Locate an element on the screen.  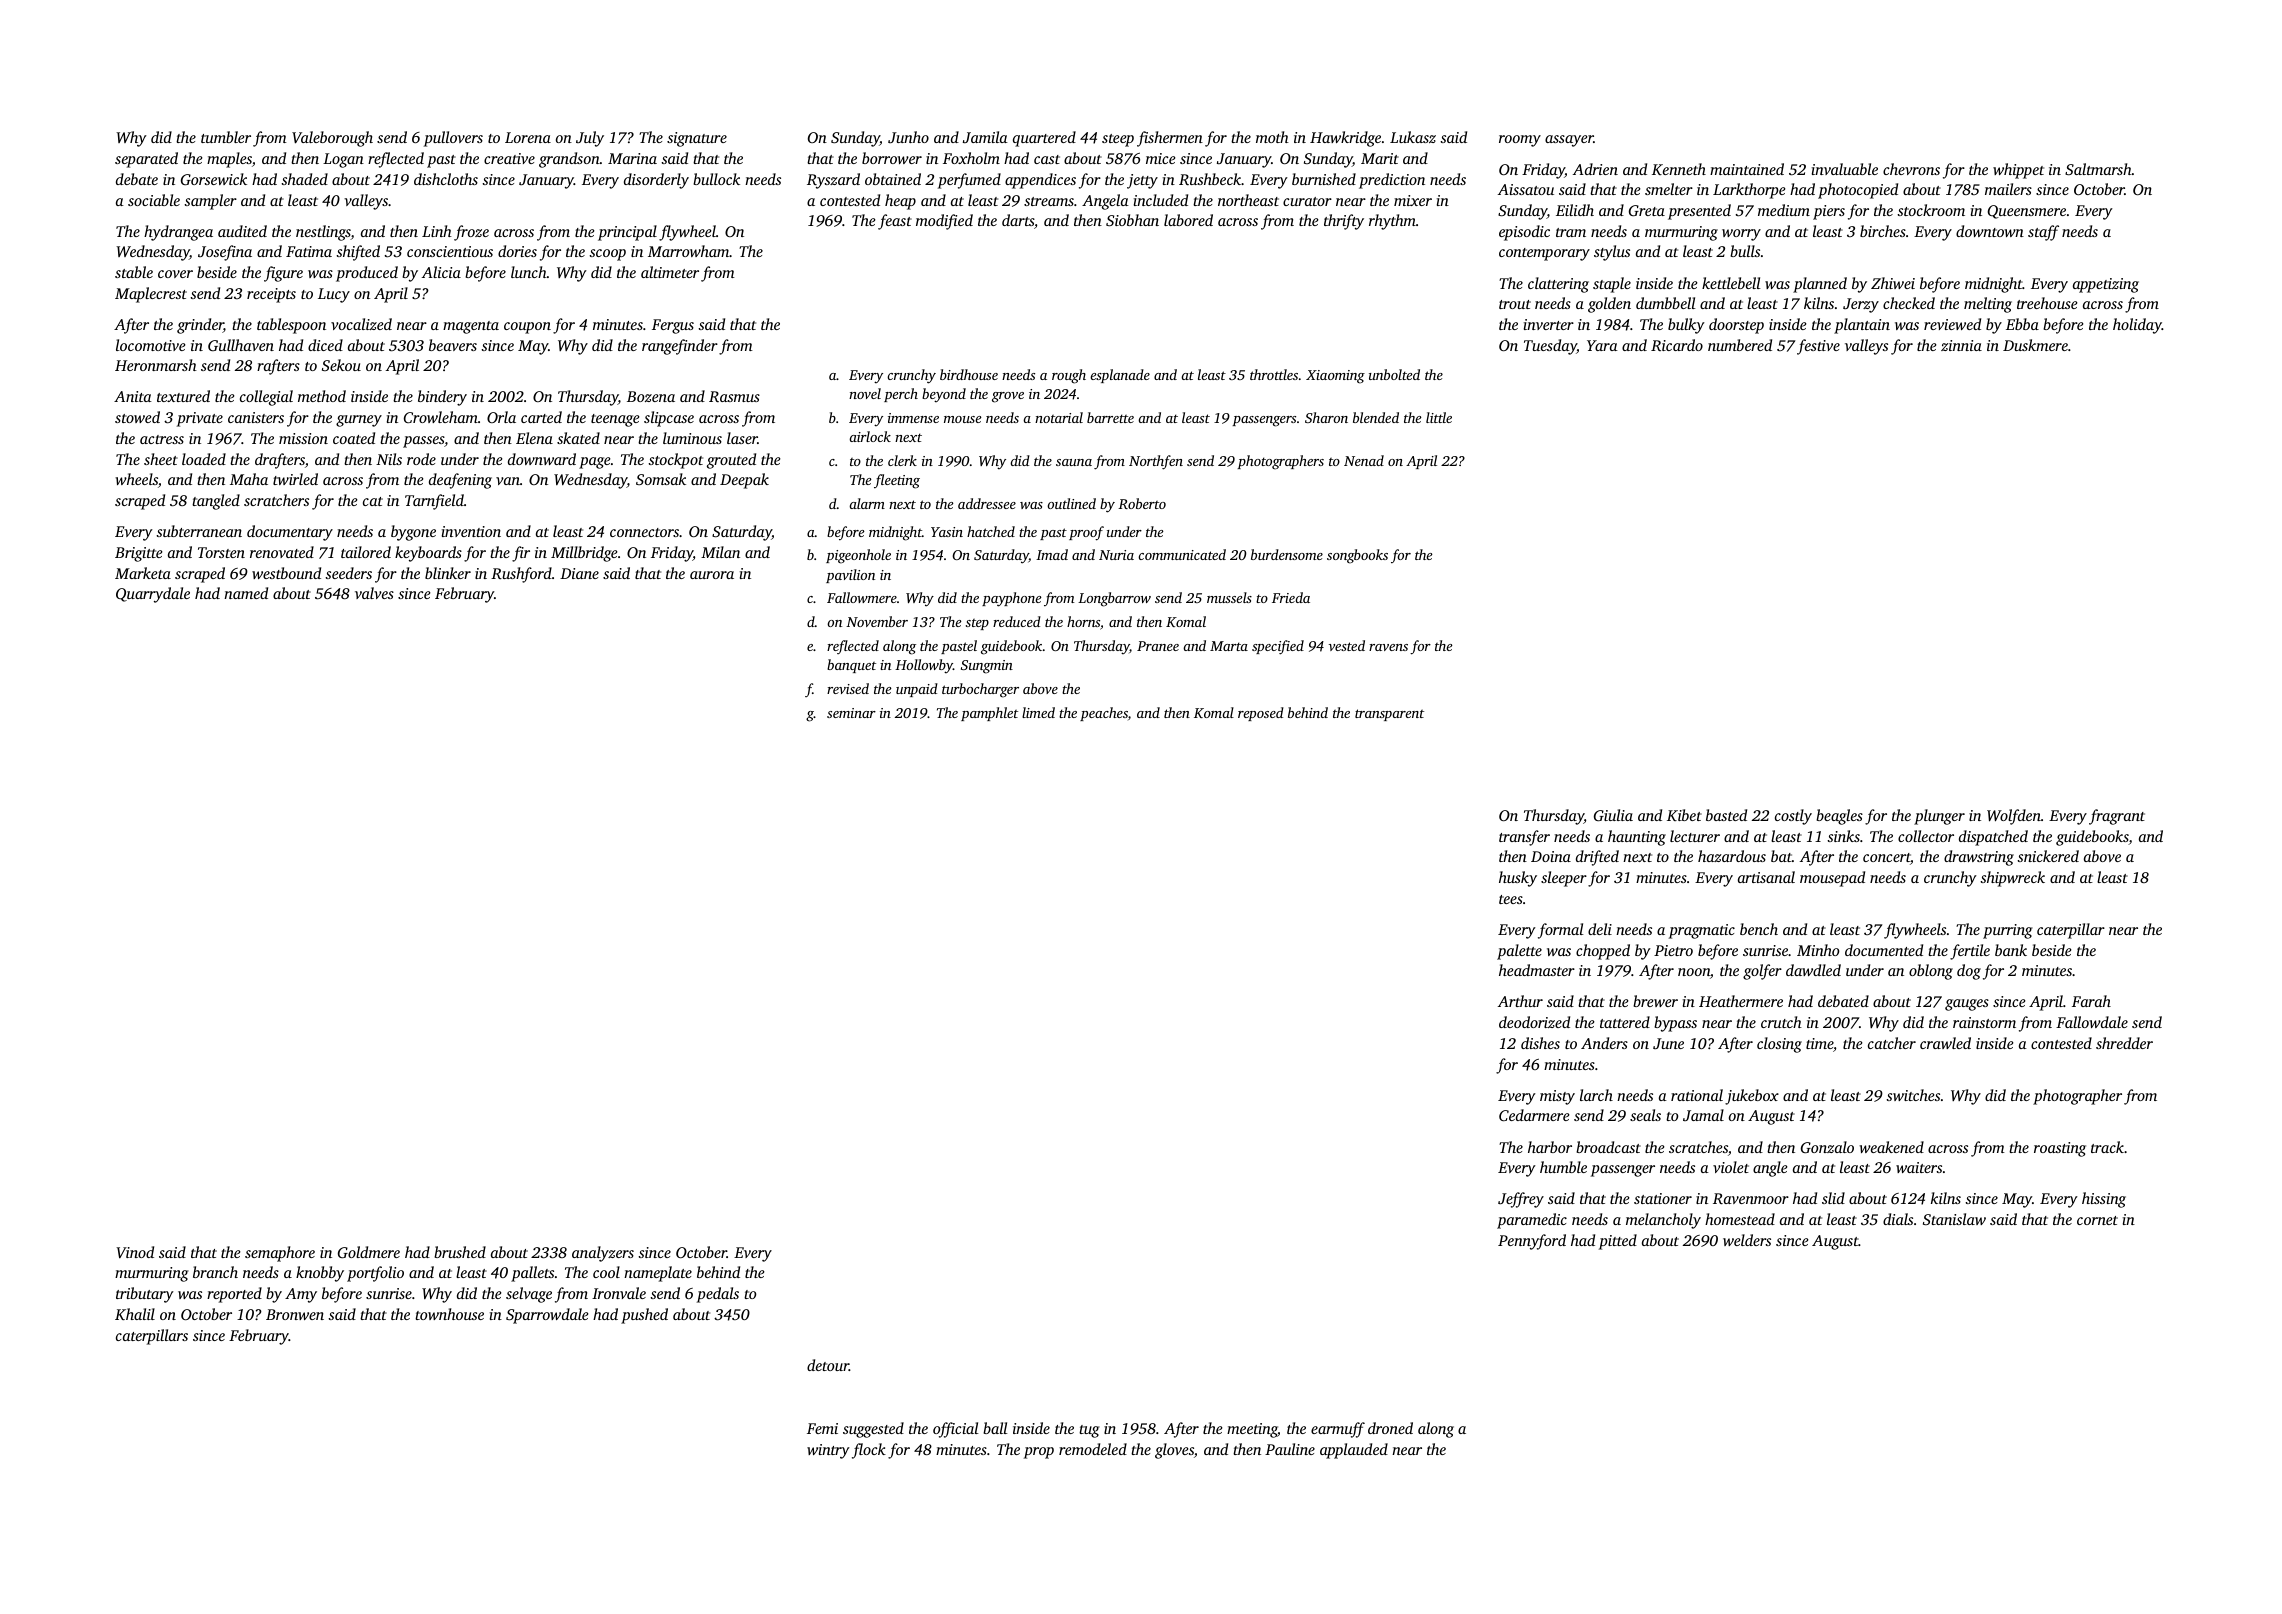
fragrant is located at coordinates (2117, 817).
